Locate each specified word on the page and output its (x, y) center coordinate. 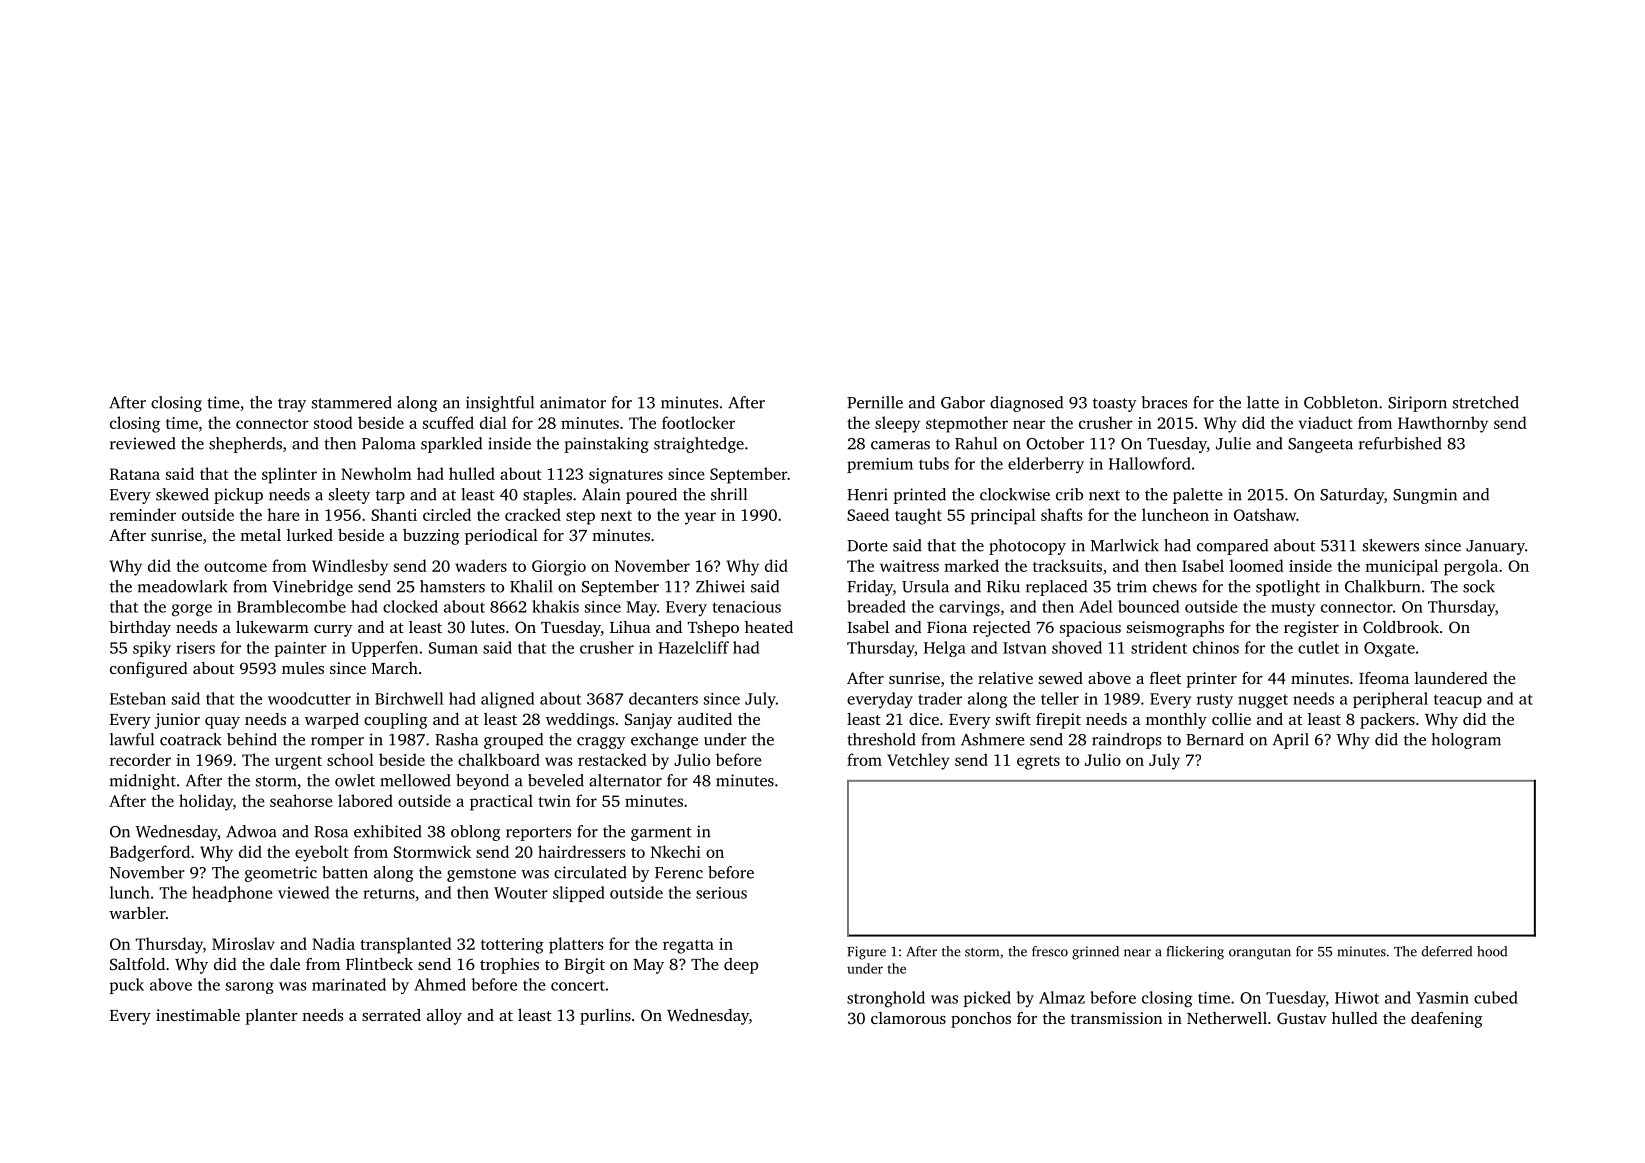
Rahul (976, 443)
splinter (289, 475)
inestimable (198, 1015)
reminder (143, 514)
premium (880, 465)
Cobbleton (1341, 402)
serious (721, 893)
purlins (605, 1017)
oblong (475, 833)
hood (1492, 951)
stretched (1486, 402)
